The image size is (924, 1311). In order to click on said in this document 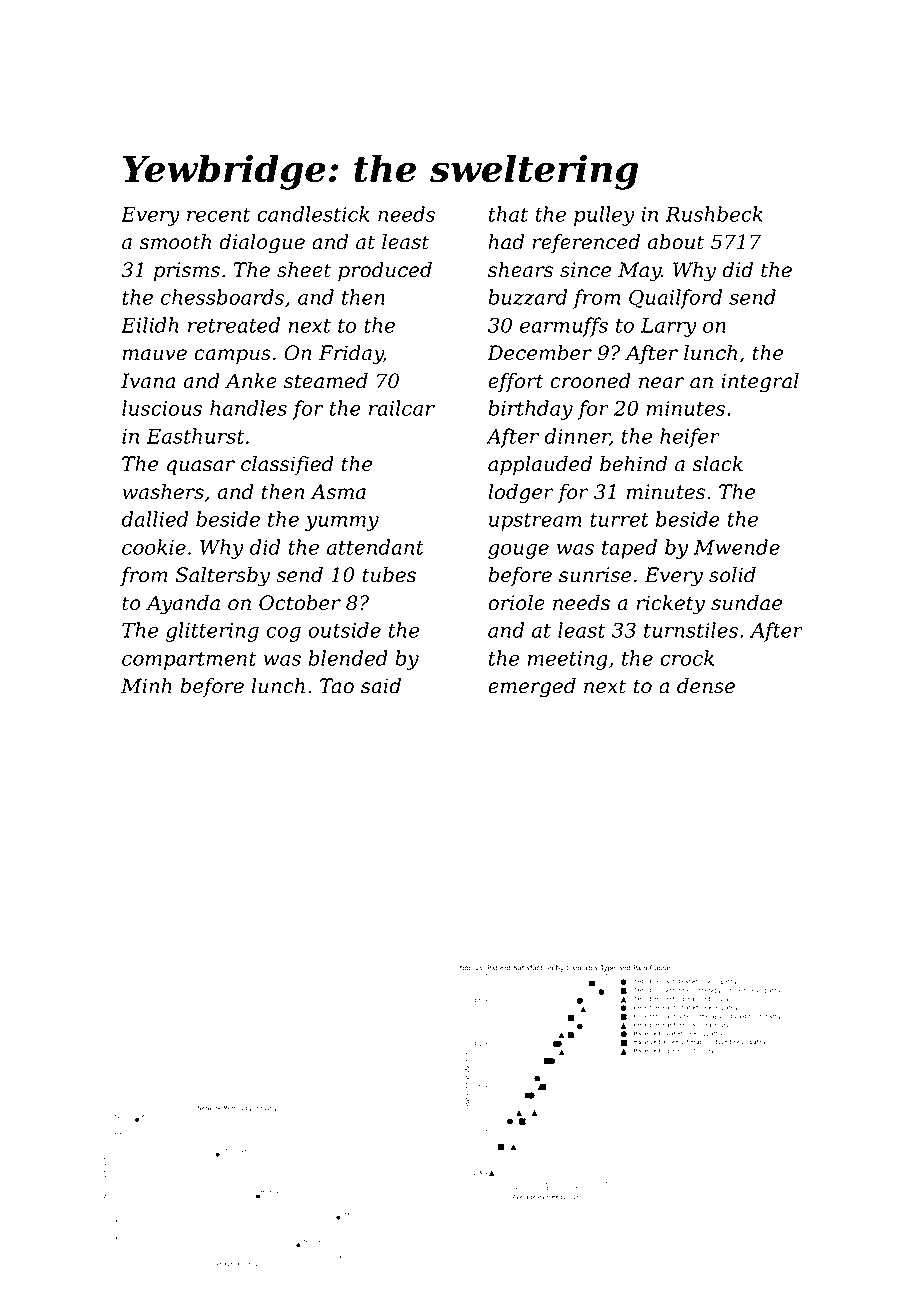, I will do `click(381, 686)`.
